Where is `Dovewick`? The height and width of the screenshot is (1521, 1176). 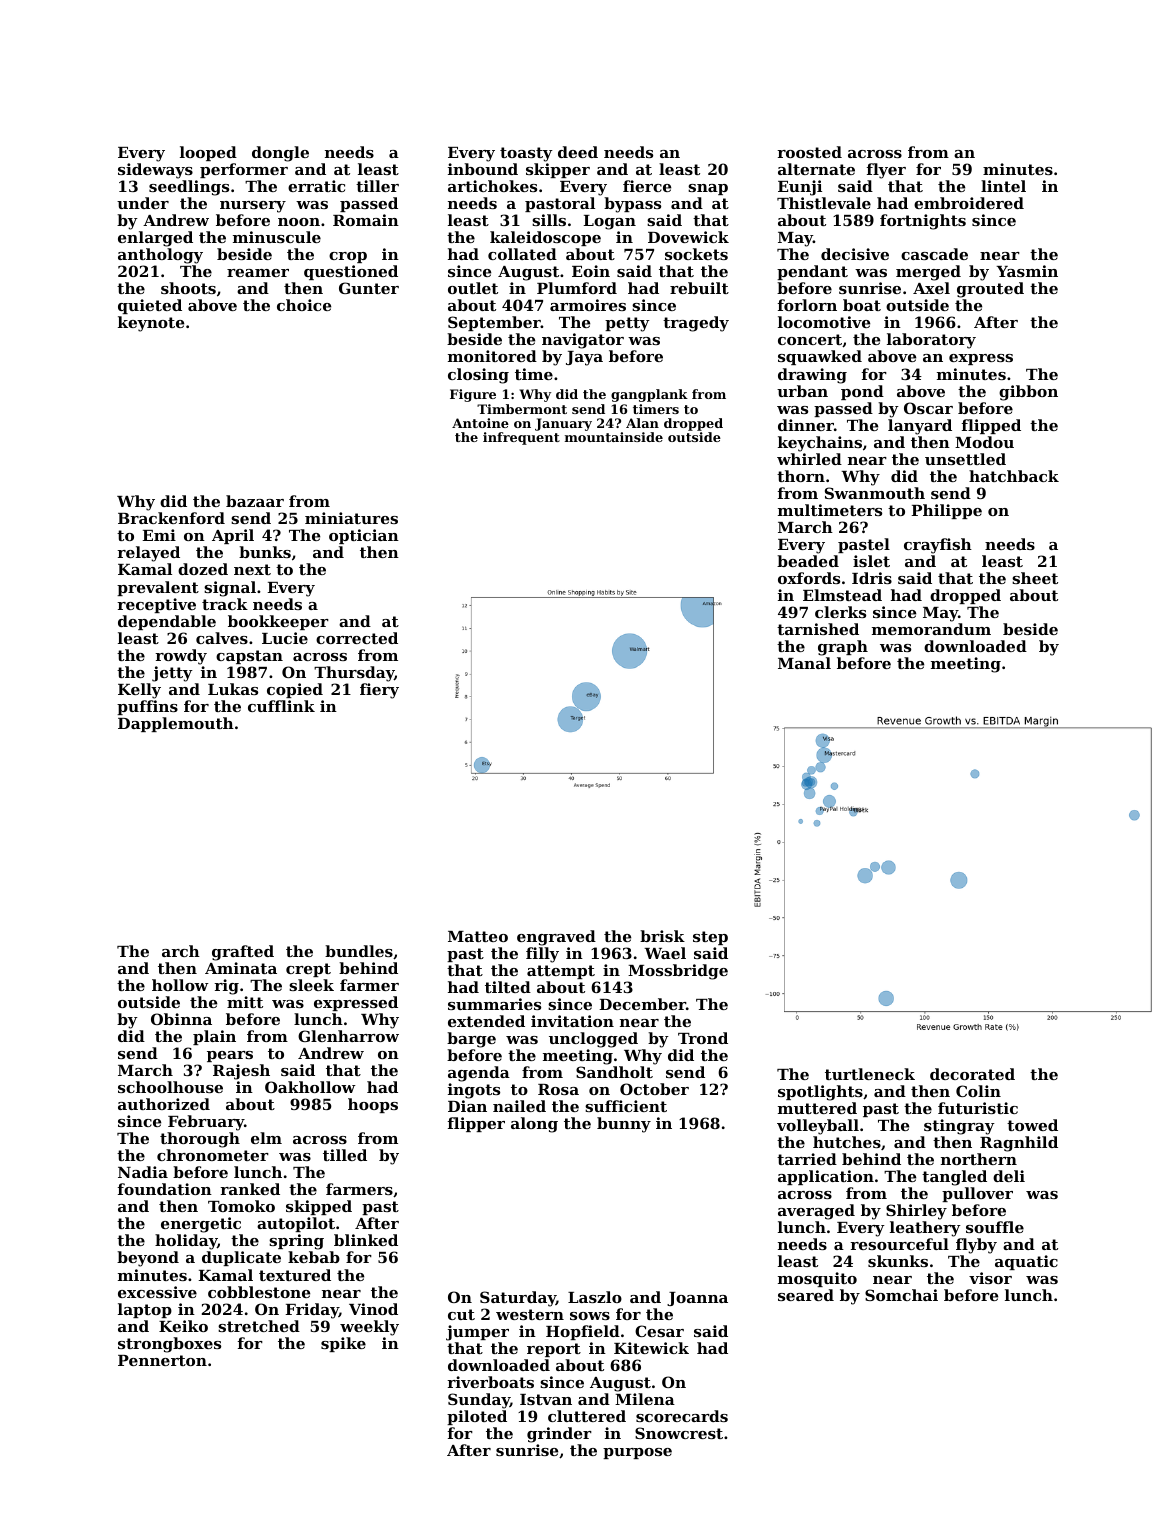 Dovewick is located at coordinates (688, 237).
